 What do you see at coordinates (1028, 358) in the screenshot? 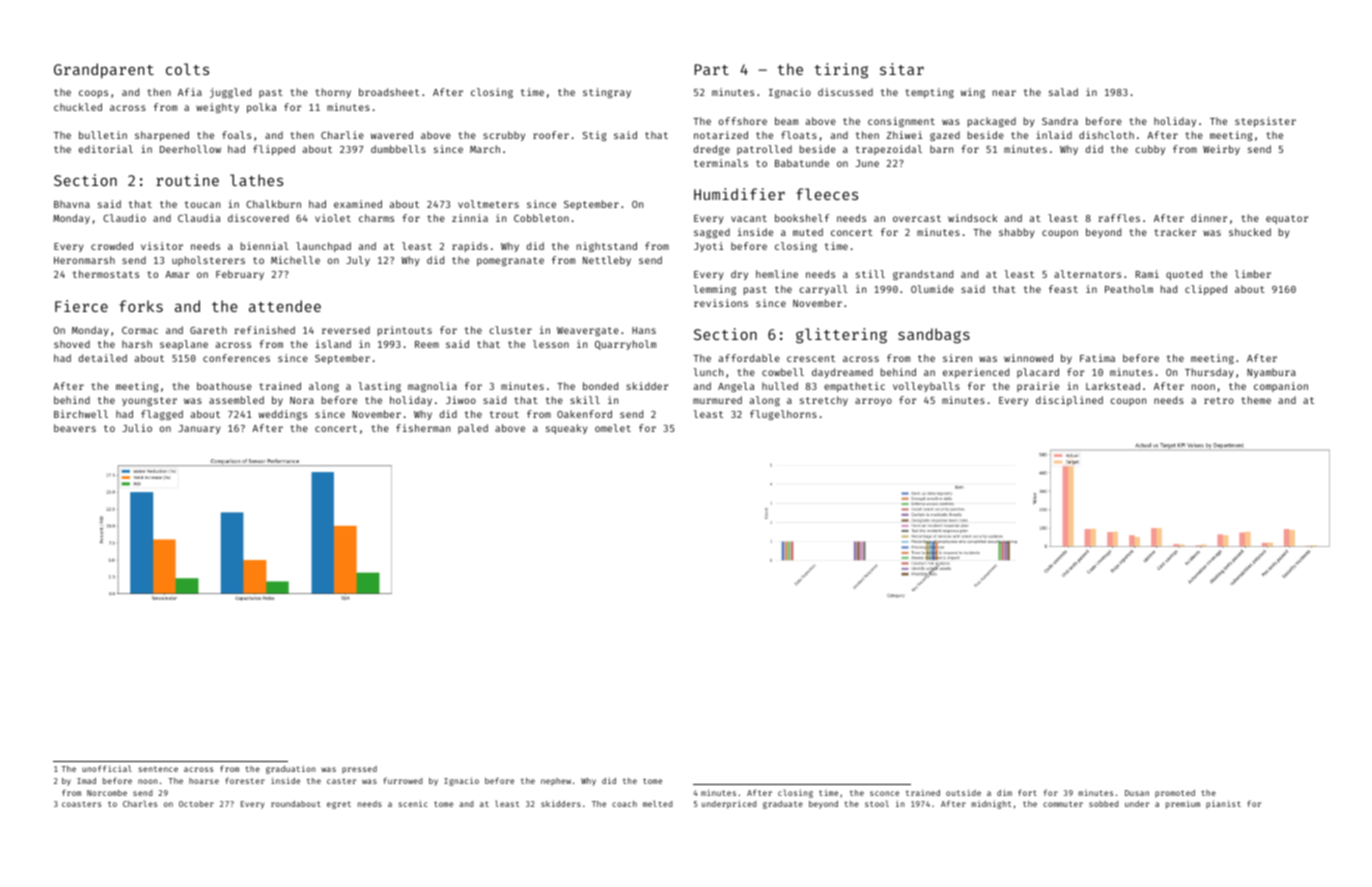
I see `winnowed` at bounding box center [1028, 358].
